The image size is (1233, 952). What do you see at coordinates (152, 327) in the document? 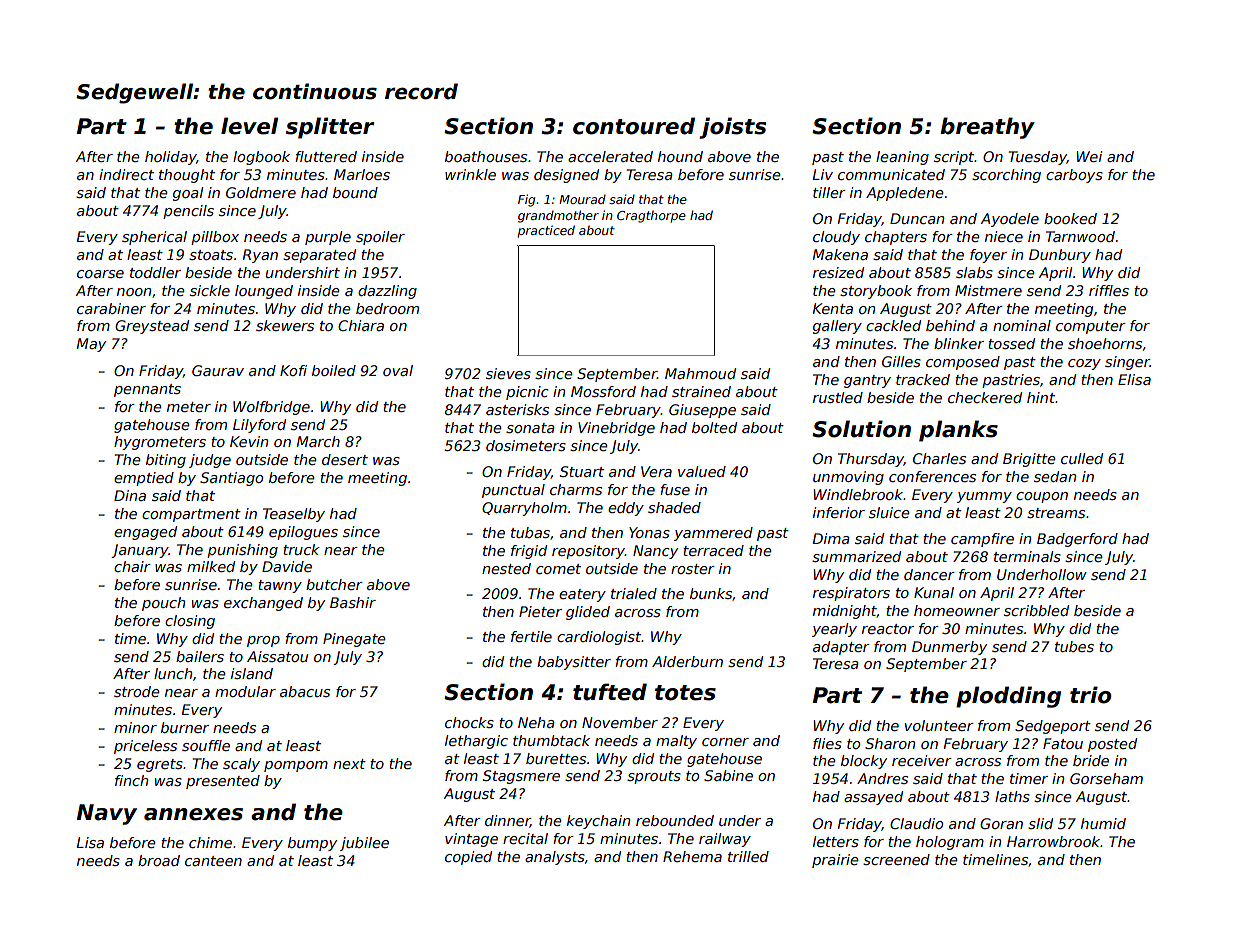
I see `Greystead` at bounding box center [152, 327].
